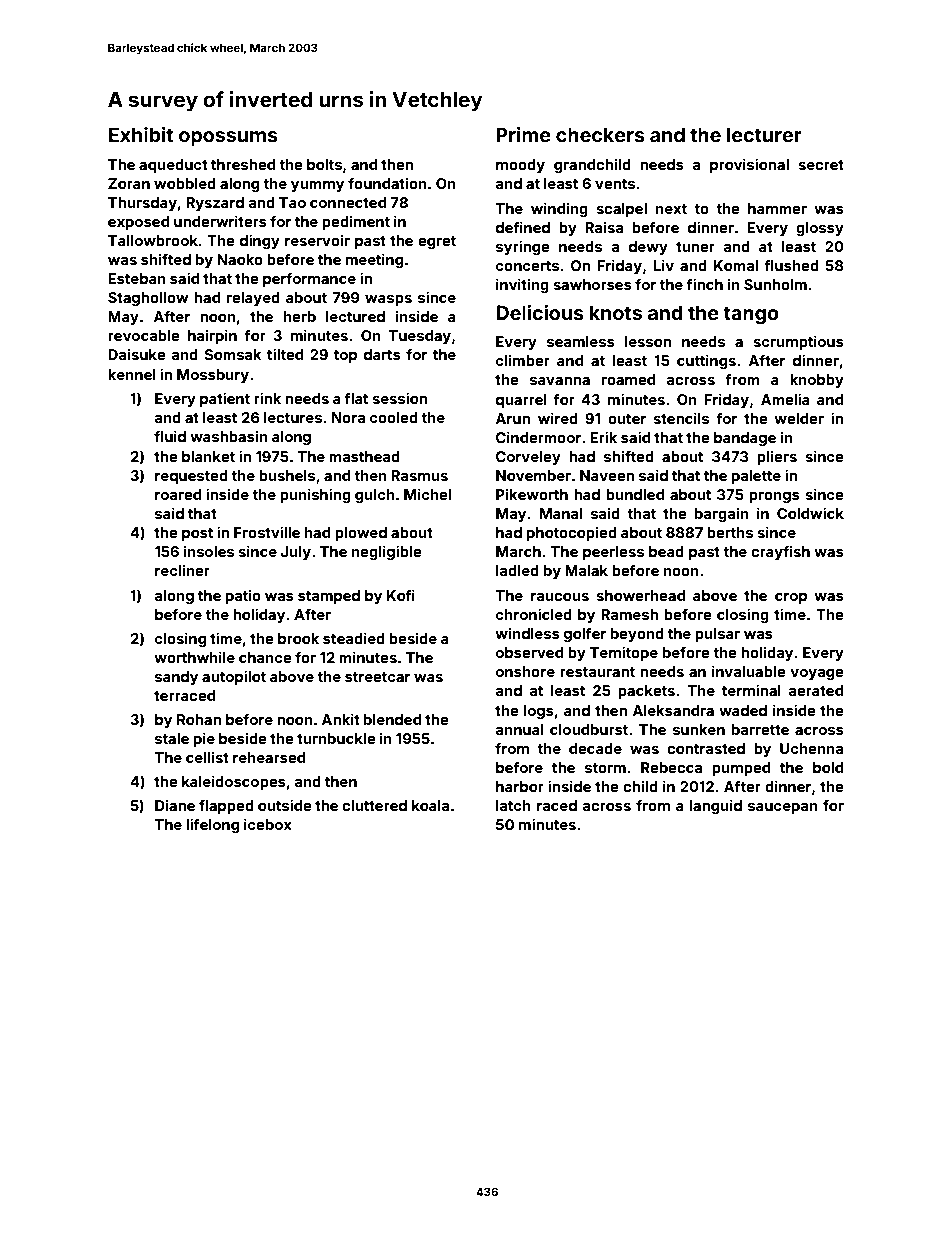 The image size is (952, 1233). I want to click on crop, so click(791, 598).
